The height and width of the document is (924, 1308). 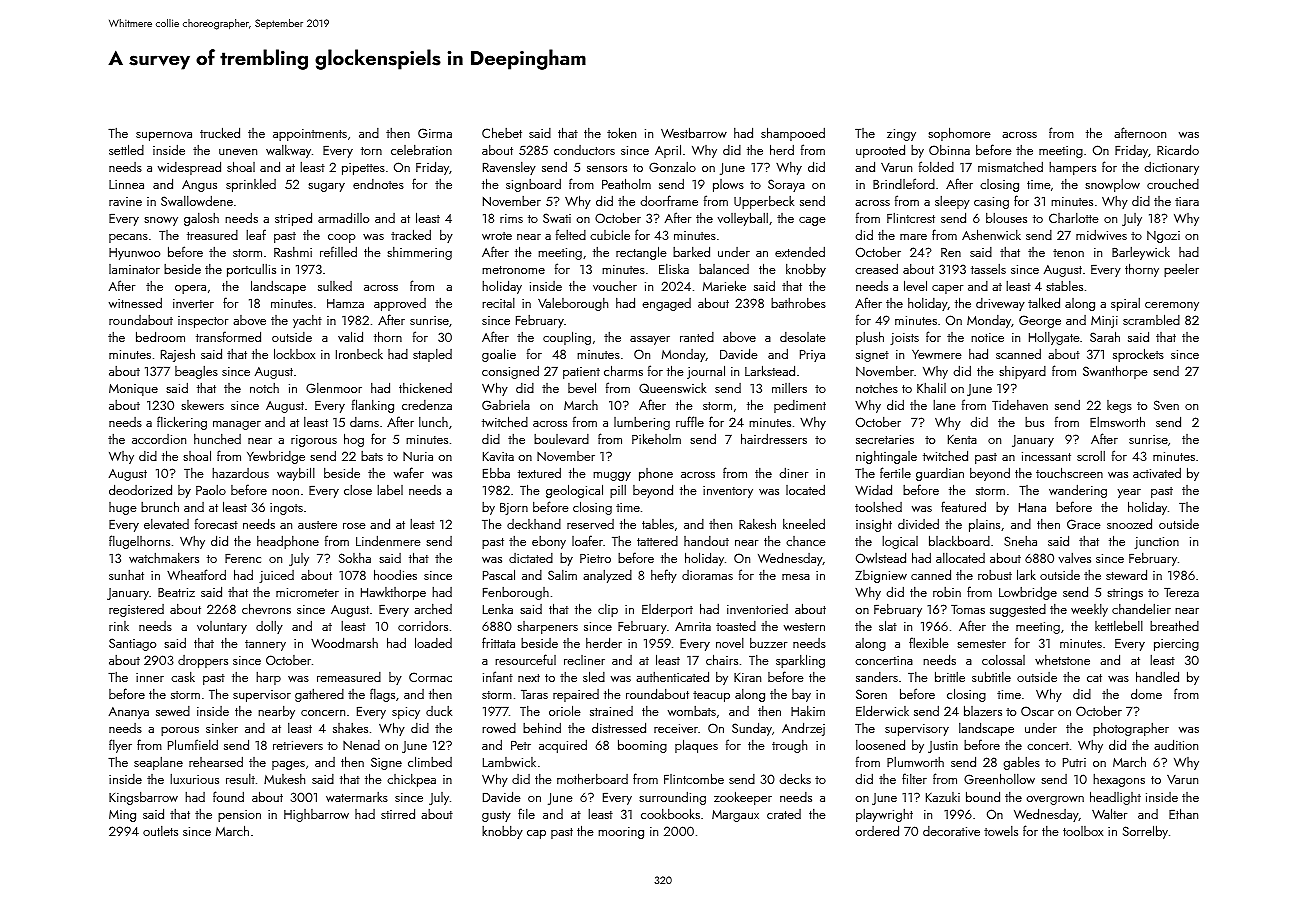 I want to click on inverter, so click(x=193, y=303).
